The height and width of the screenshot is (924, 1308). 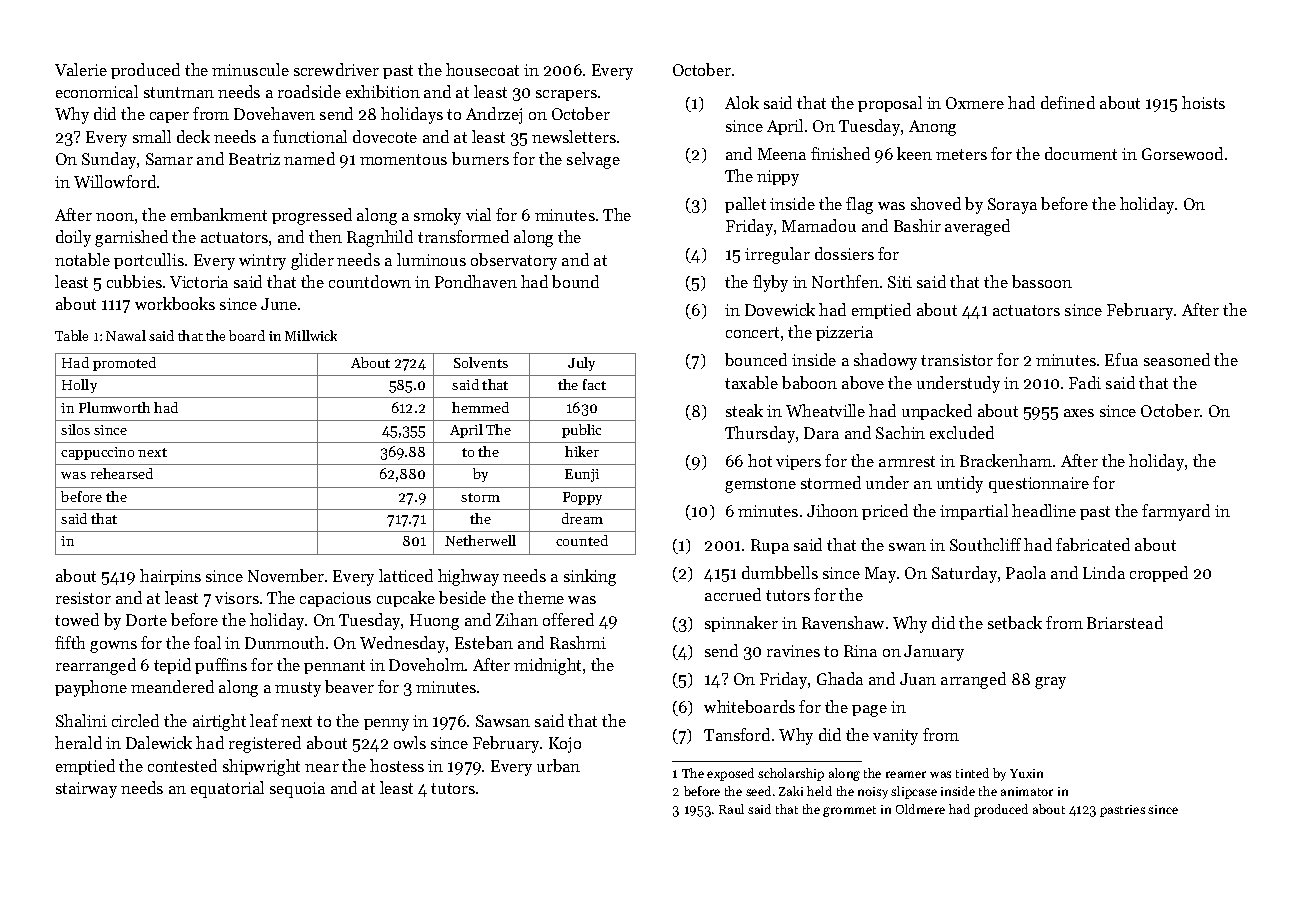 What do you see at coordinates (582, 475) in the screenshot?
I see `Eunji` at bounding box center [582, 475].
